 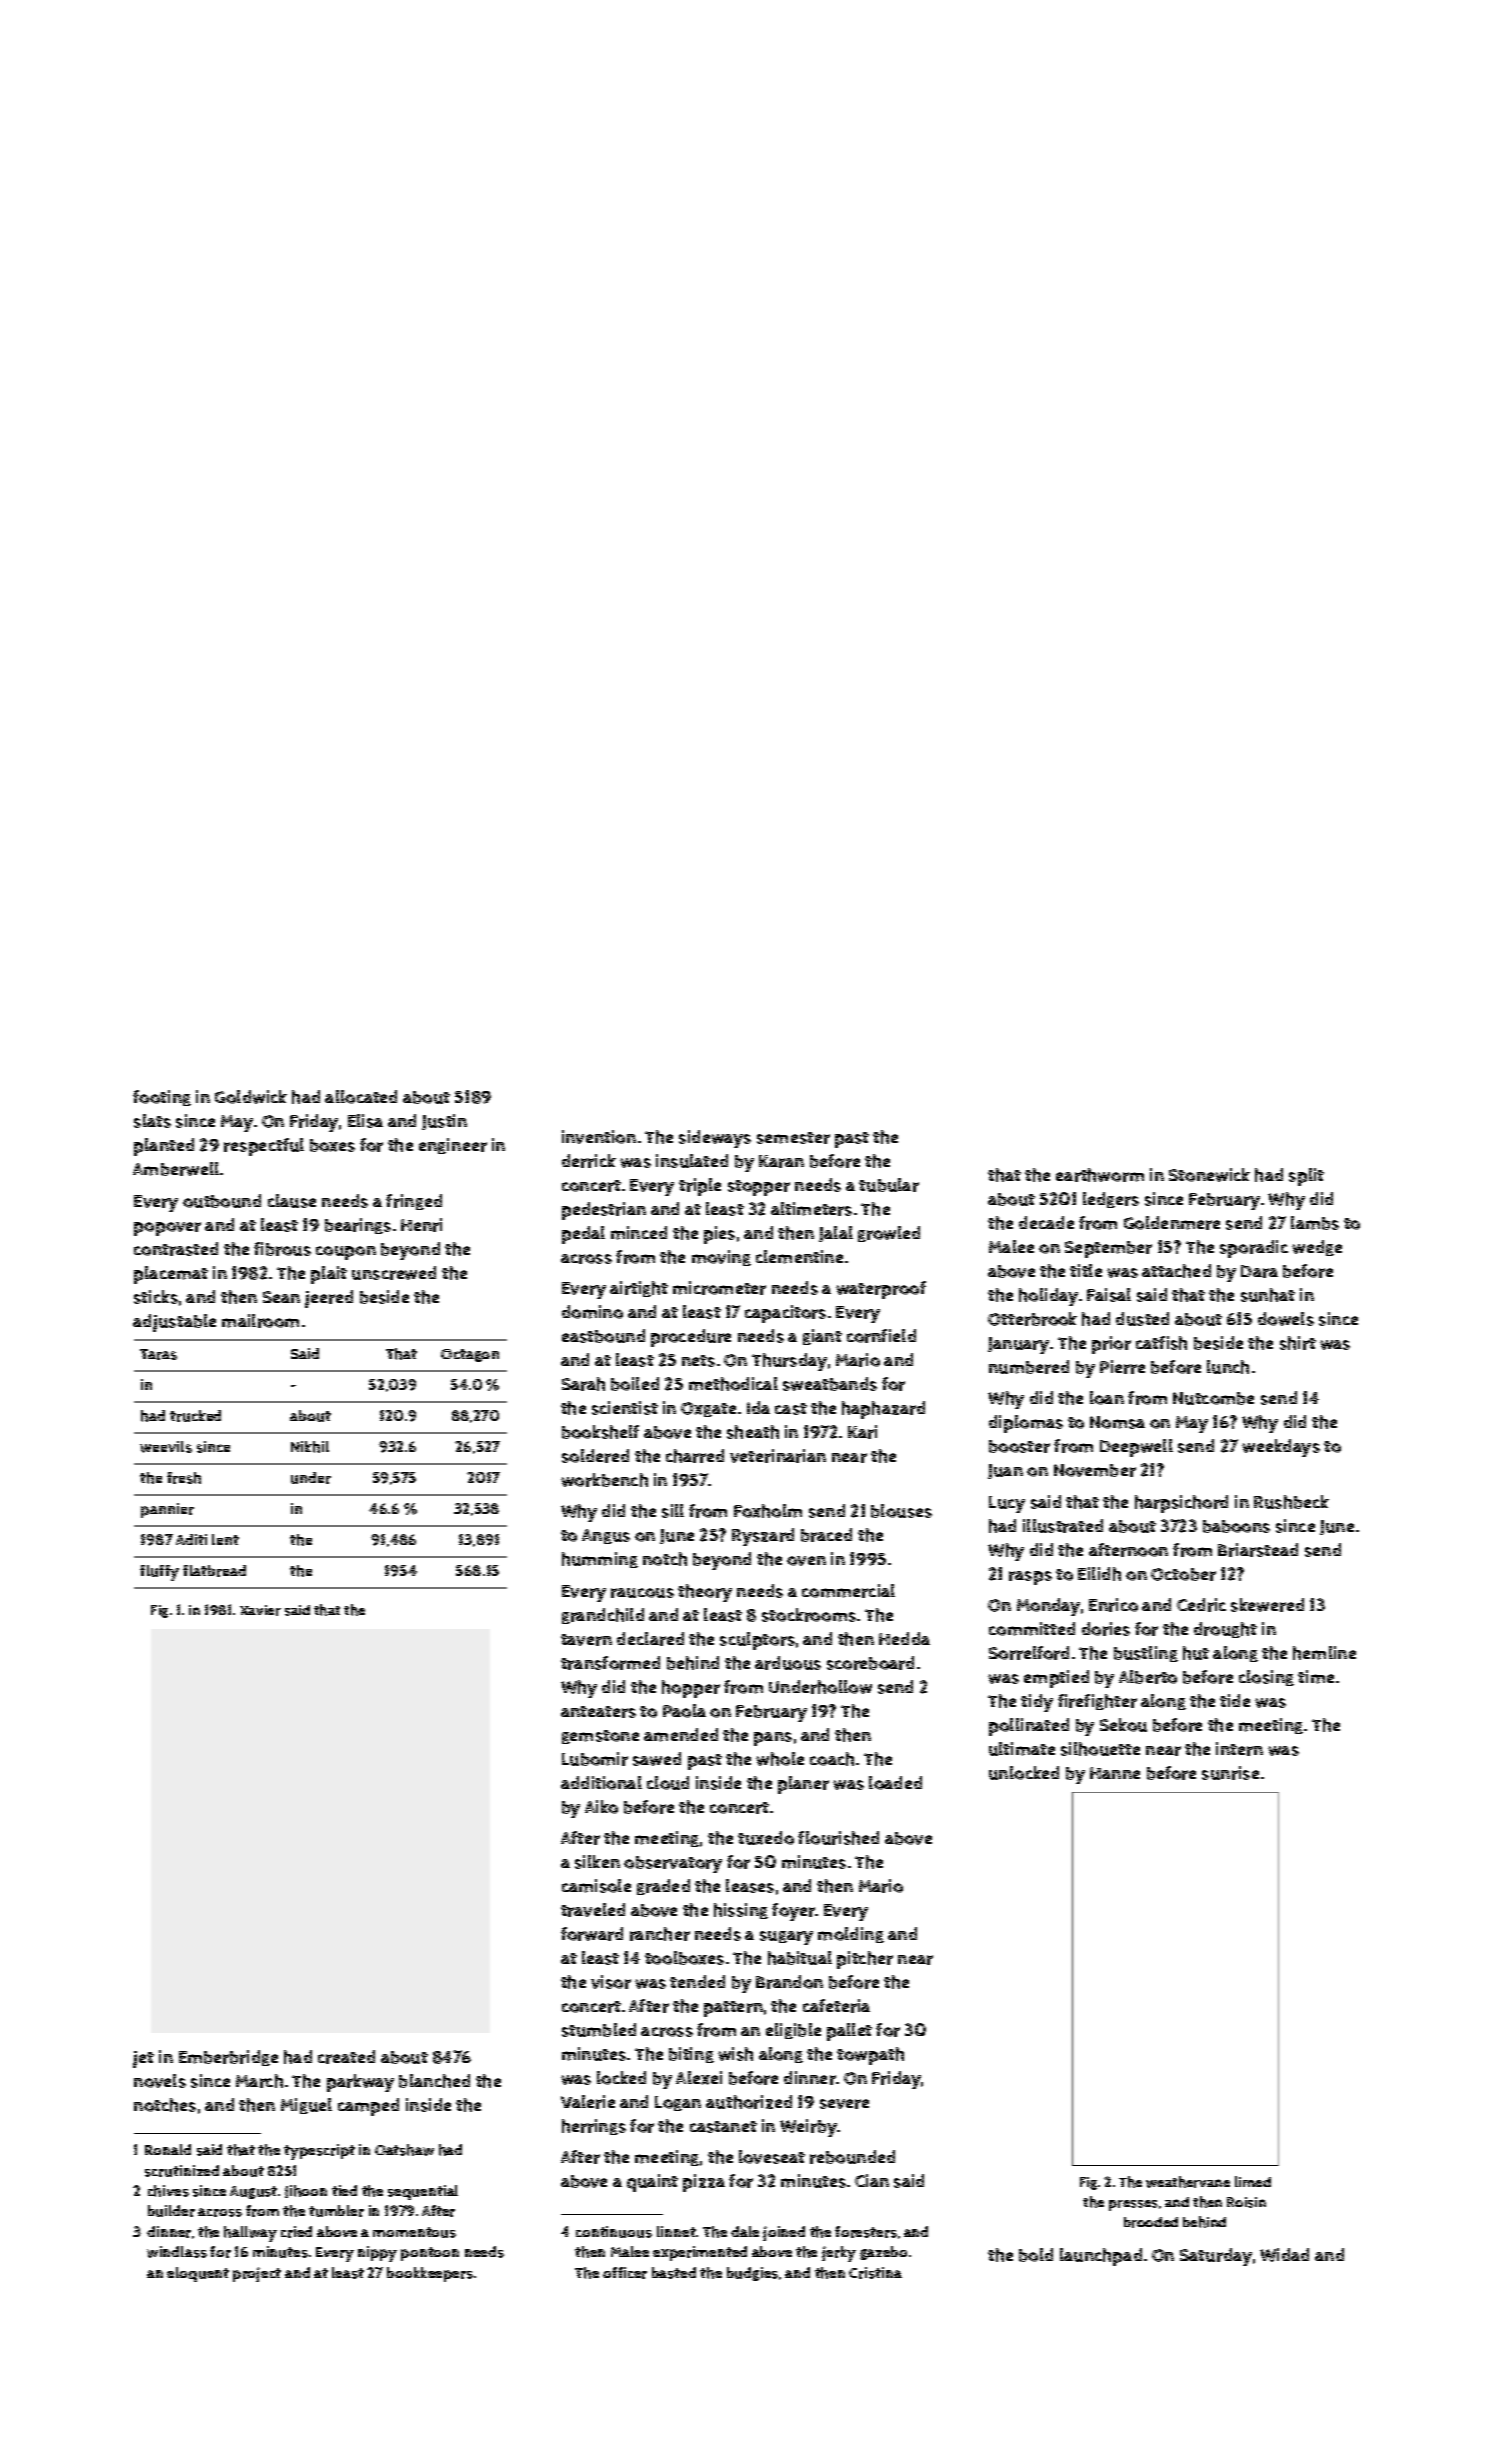 I want to click on builder, so click(x=171, y=2211).
